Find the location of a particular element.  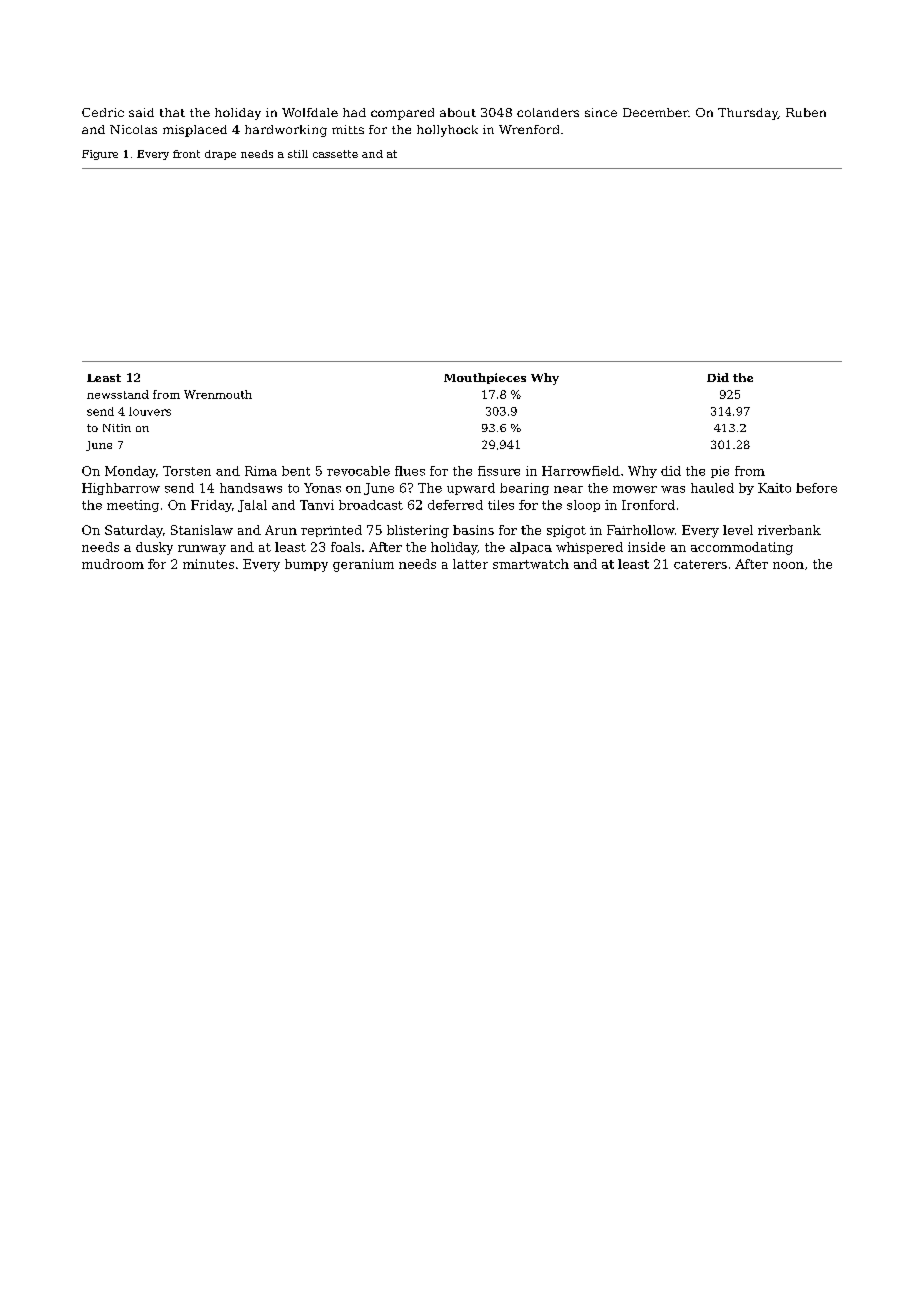

Wrenmouth is located at coordinates (218, 394).
